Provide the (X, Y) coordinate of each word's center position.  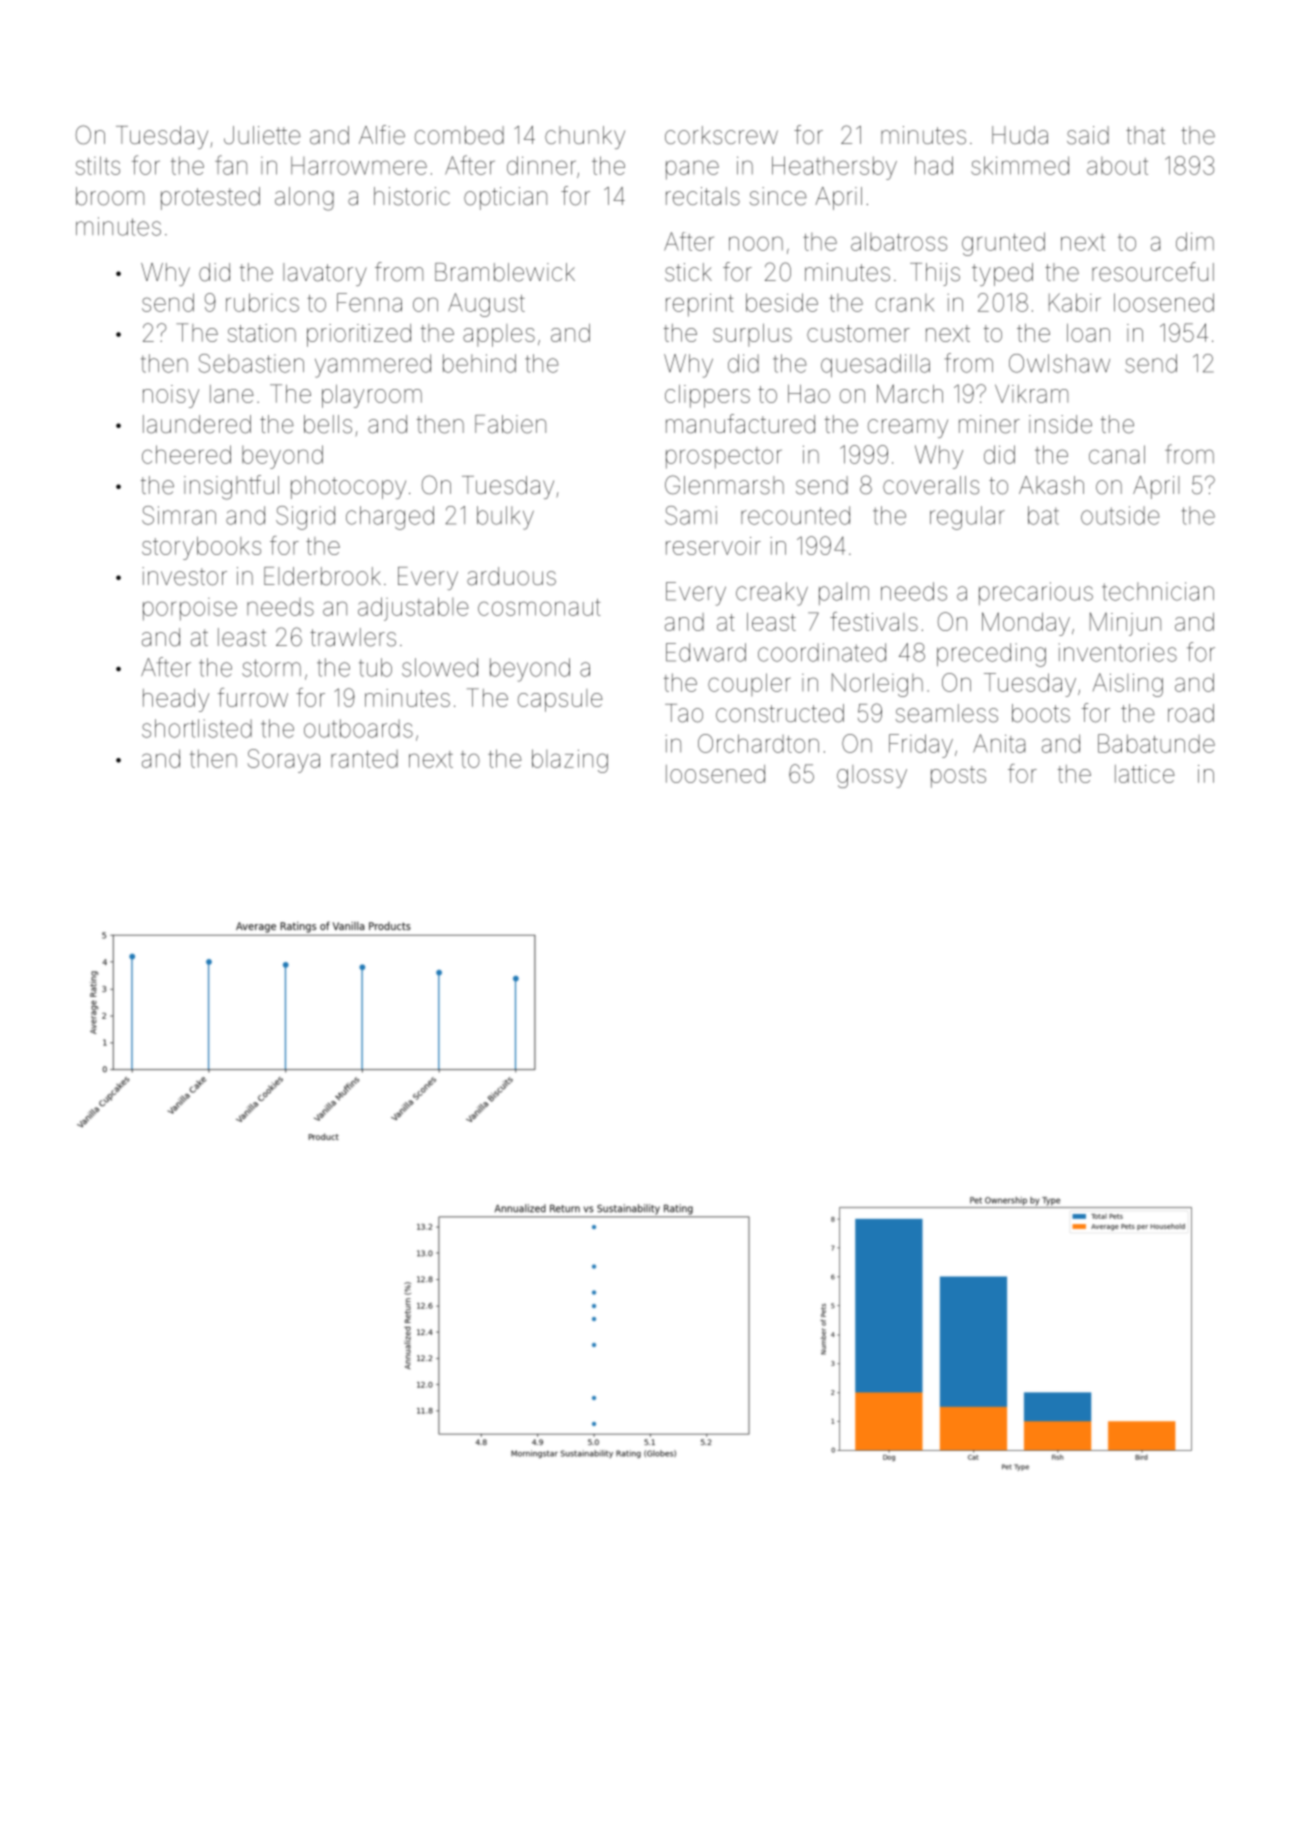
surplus (752, 335)
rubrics (262, 302)
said (1088, 135)
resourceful (1153, 272)
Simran (179, 515)
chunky (585, 137)
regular (967, 518)
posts (958, 777)
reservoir (713, 546)
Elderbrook (322, 576)
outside (1120, 515)
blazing (570, 761)
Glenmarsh (724, 485)
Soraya (284, 761)
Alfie (382, 135)
